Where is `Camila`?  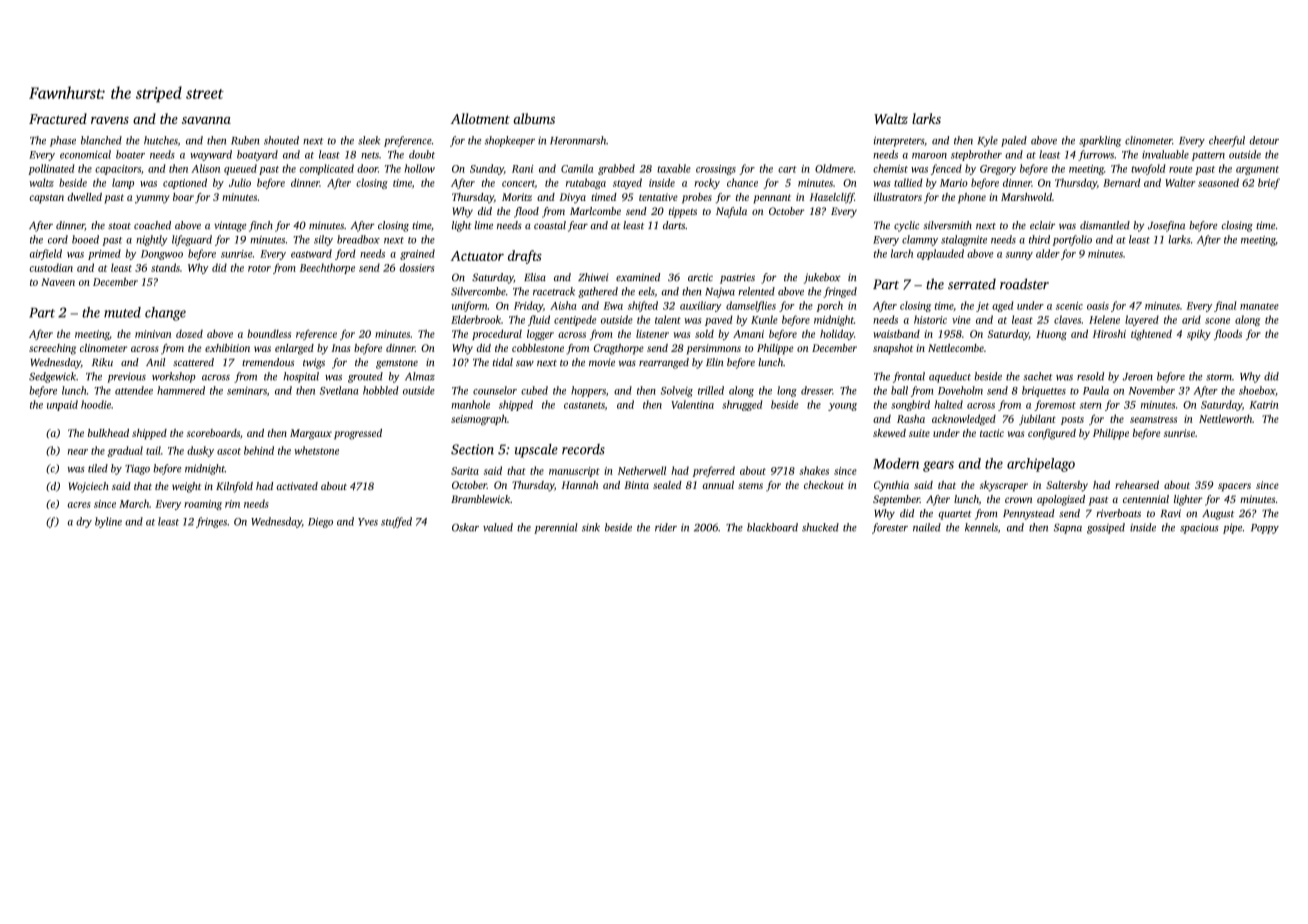
Camila is located at coordinates (577, 168).
